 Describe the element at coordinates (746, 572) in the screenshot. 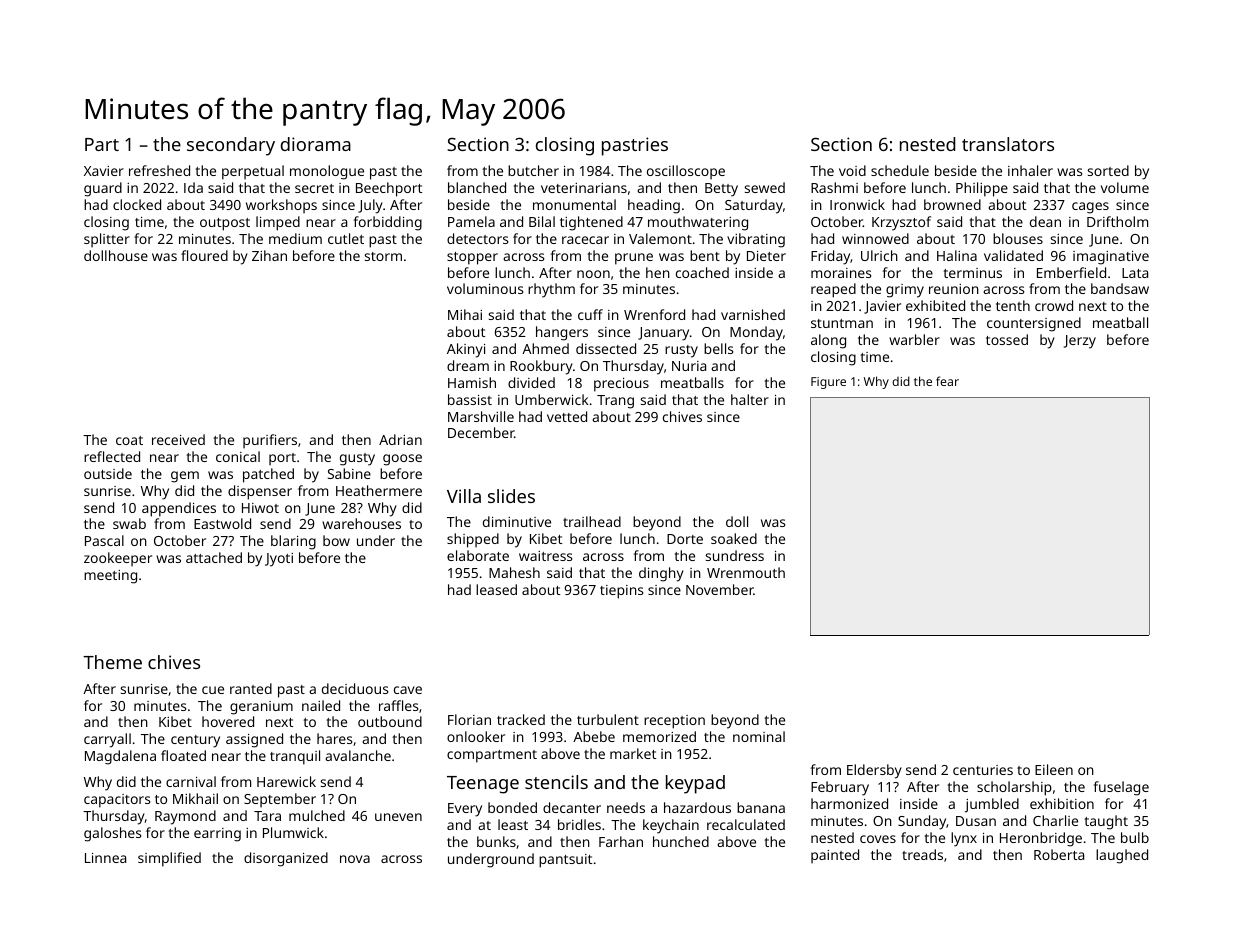

I see `Wrenmouth` at that location.
